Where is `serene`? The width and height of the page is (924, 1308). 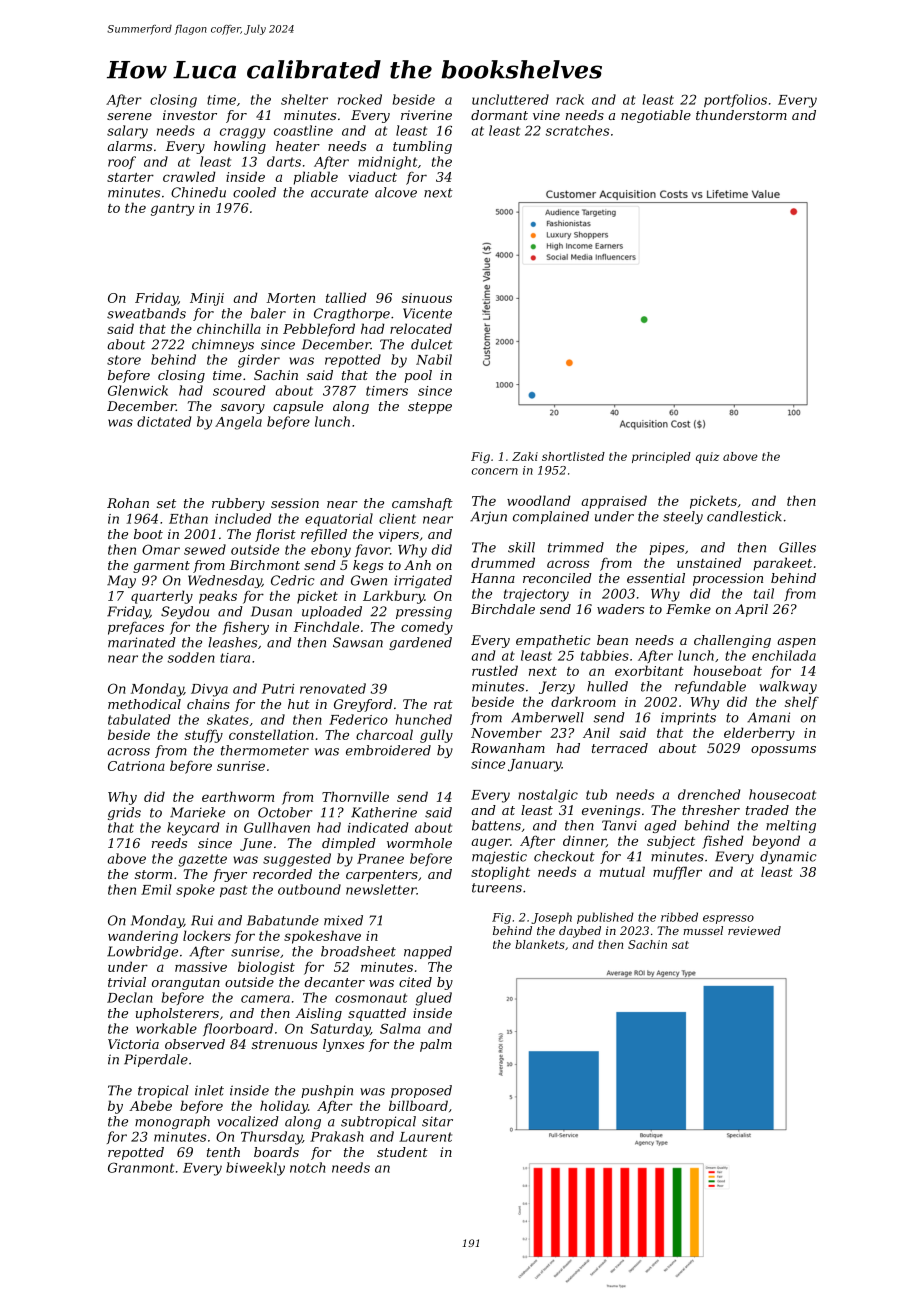
serene is located at coordinates (129, 116).
